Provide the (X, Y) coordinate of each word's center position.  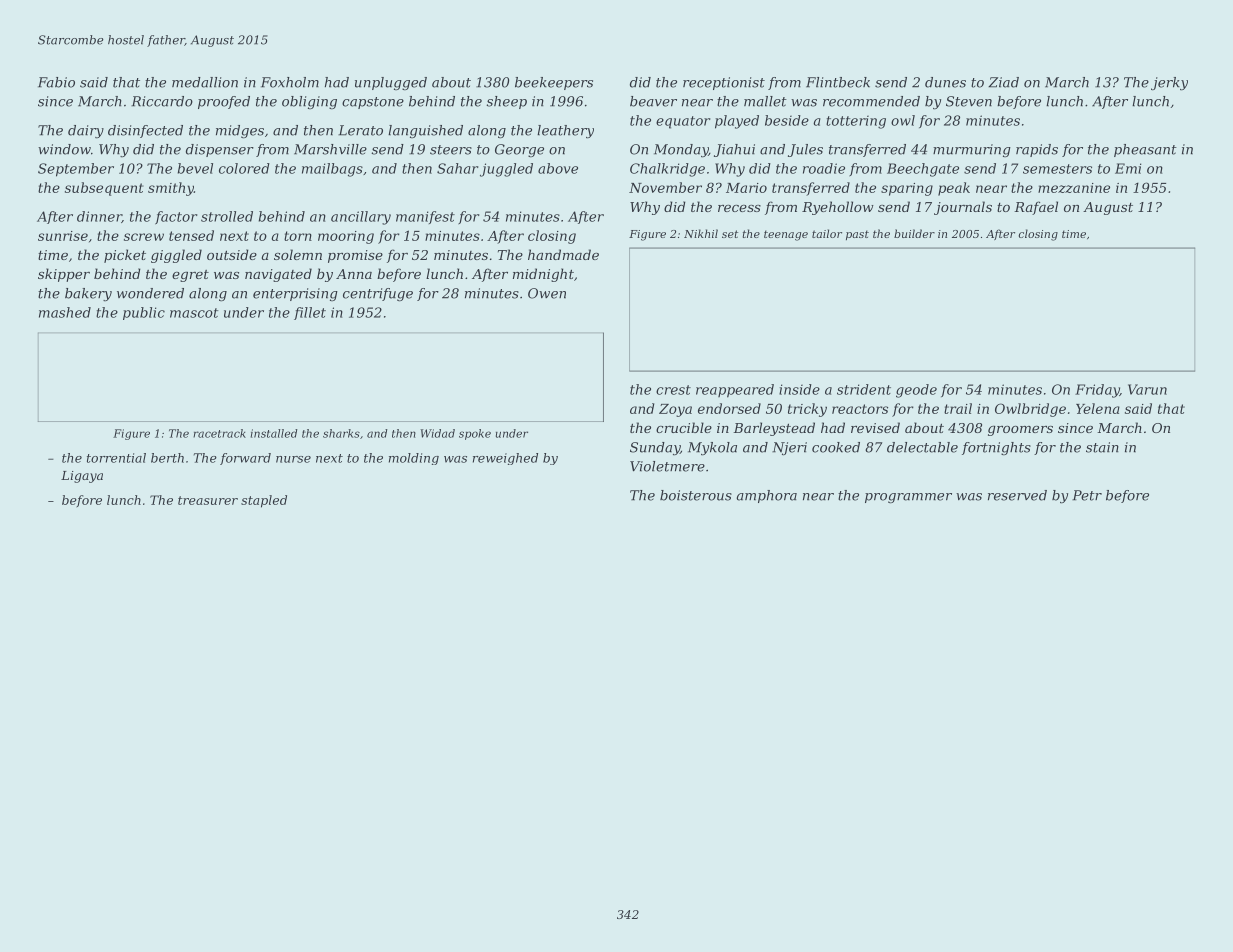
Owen (547, 293)
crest (673, 390)
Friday (1097, 391)
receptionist (724, 83)
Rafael (1036, 208)
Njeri (789, 448)
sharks (341, 433)
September (76, 170)
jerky (1169, 84)
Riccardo (162, 101)
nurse (293, 459)
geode (916, 391)
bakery (88, 295)
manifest (425, 217)
